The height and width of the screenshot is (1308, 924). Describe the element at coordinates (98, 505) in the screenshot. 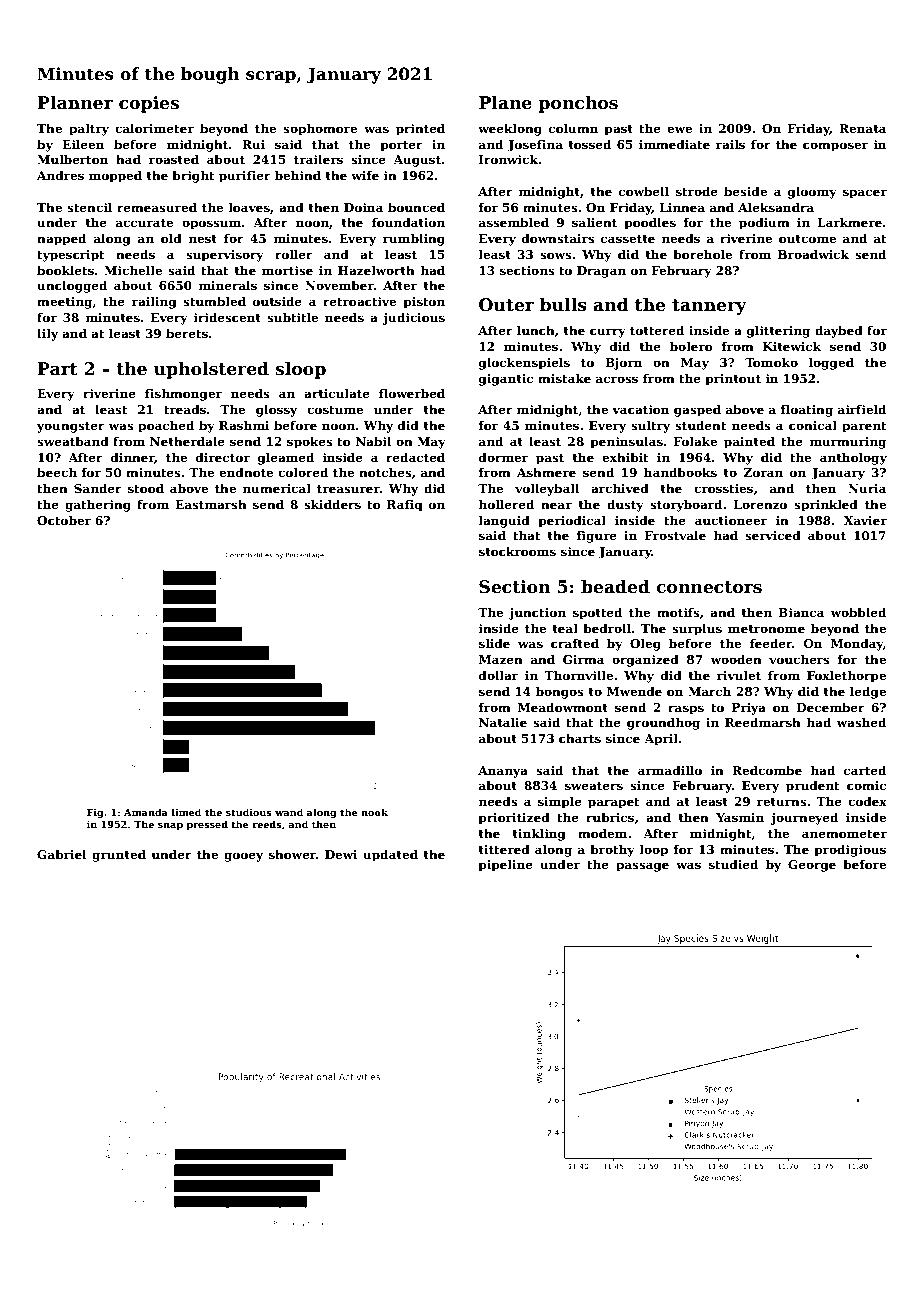

I see `gathering` at that location.
